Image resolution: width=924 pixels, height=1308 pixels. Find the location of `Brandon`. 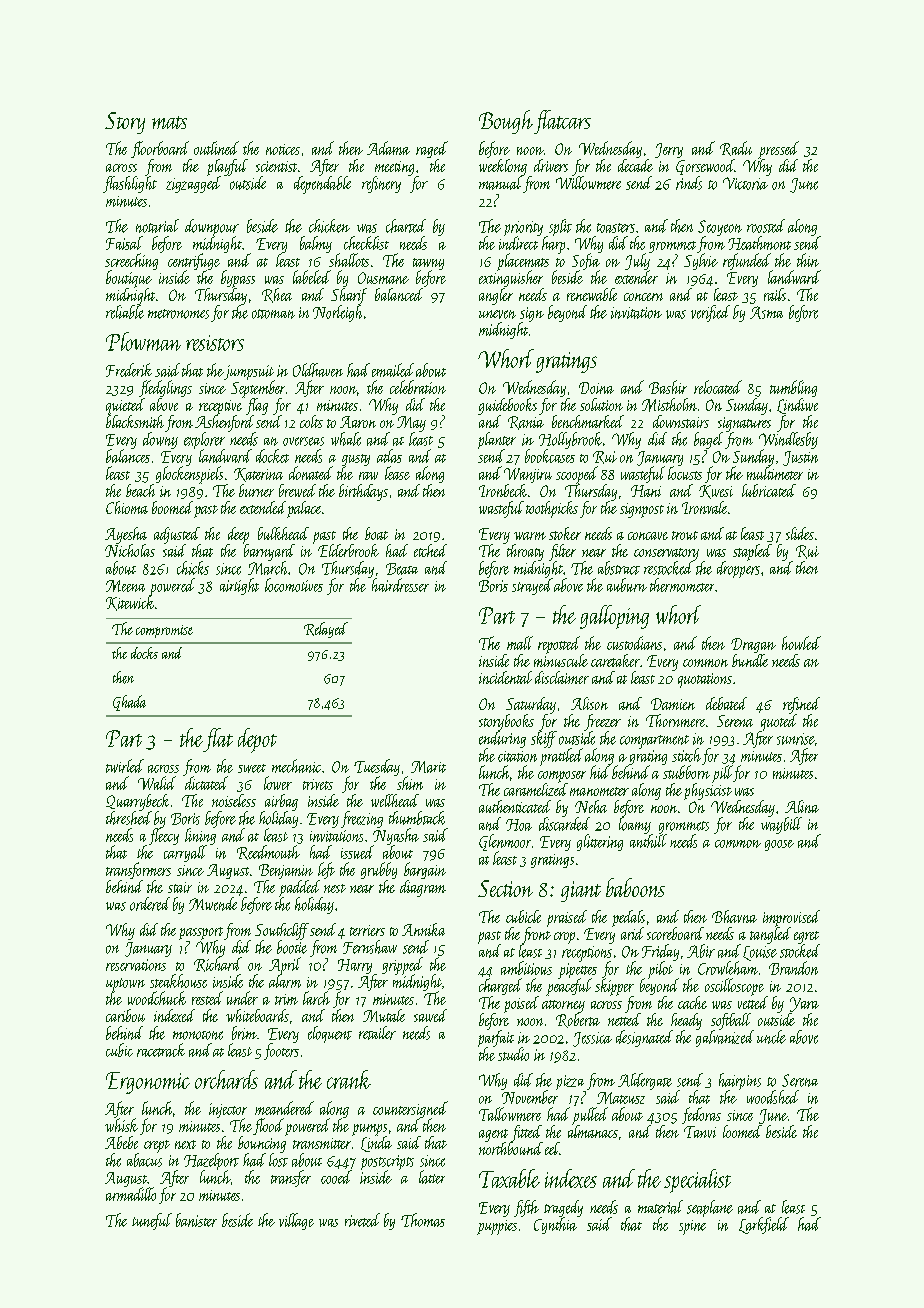

Brandon is located at coordinates (793, 968).
